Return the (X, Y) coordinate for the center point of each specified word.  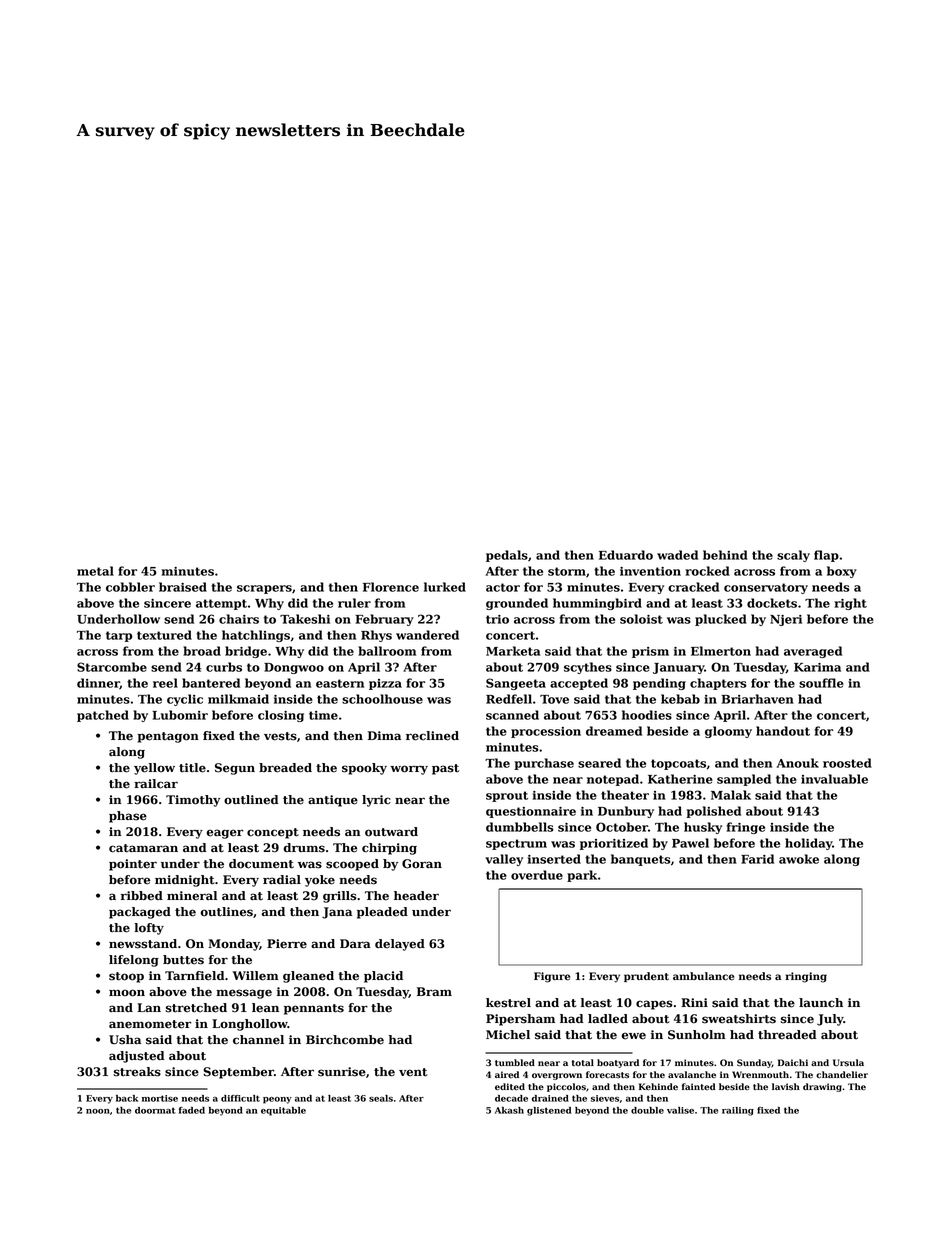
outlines (227, 912)
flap (826, 556)
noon (98, 1111)
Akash (509, 1110)
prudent (646, 977)
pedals (507, 556)
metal (95, 571)
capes (654, 1005)
